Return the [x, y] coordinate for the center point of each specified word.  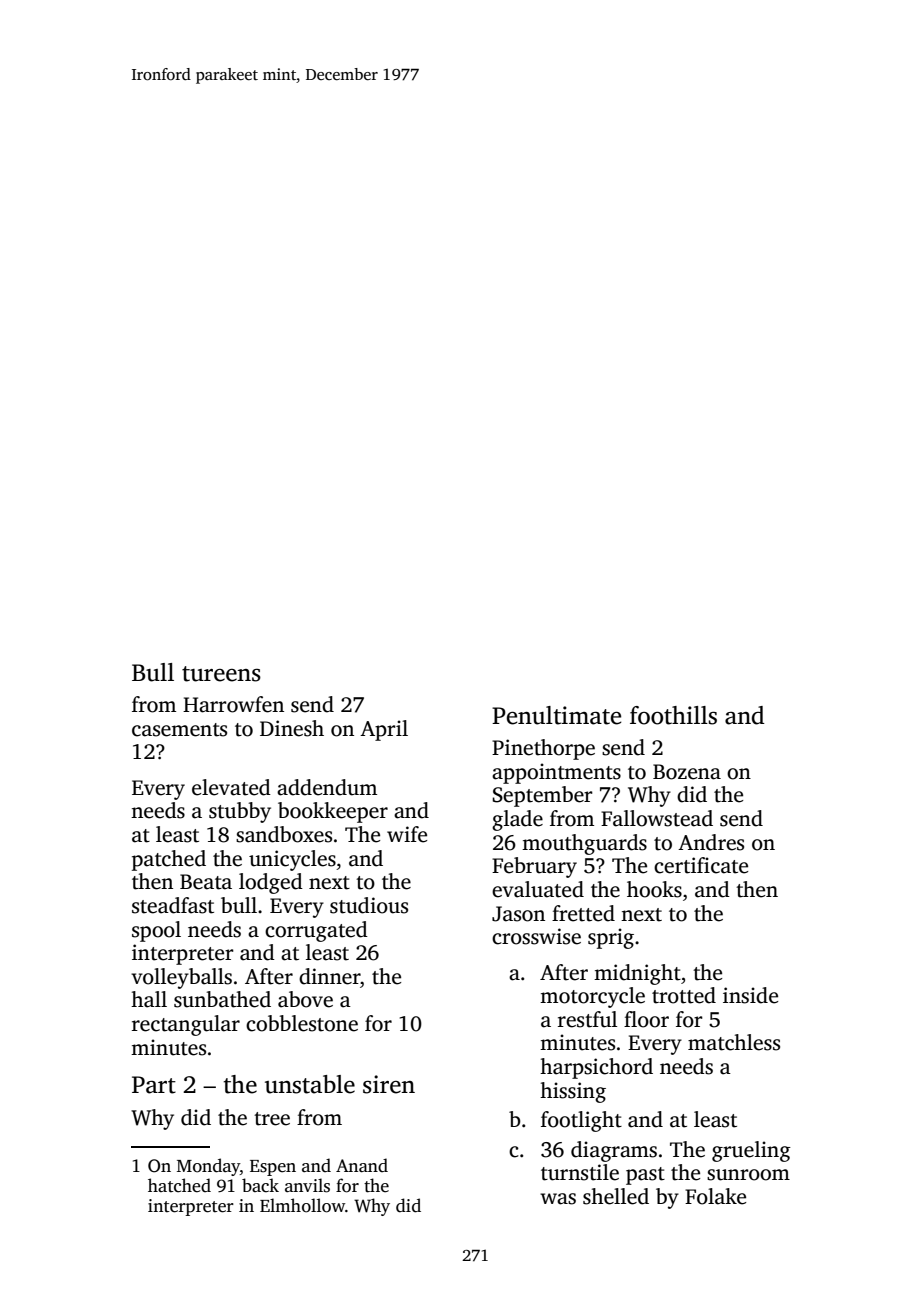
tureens [221, 674]
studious [369, 905]
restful [587, 1019]
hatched [179, 1185]
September [543, 796]
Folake [715, 1196]
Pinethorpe [543, 749]
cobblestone [302, 1023]
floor [646, 1019]
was [558, 1199]
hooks [654, 889]
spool [156, 931]
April [384, 730]
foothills [673, 715]
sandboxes [284, 834]
